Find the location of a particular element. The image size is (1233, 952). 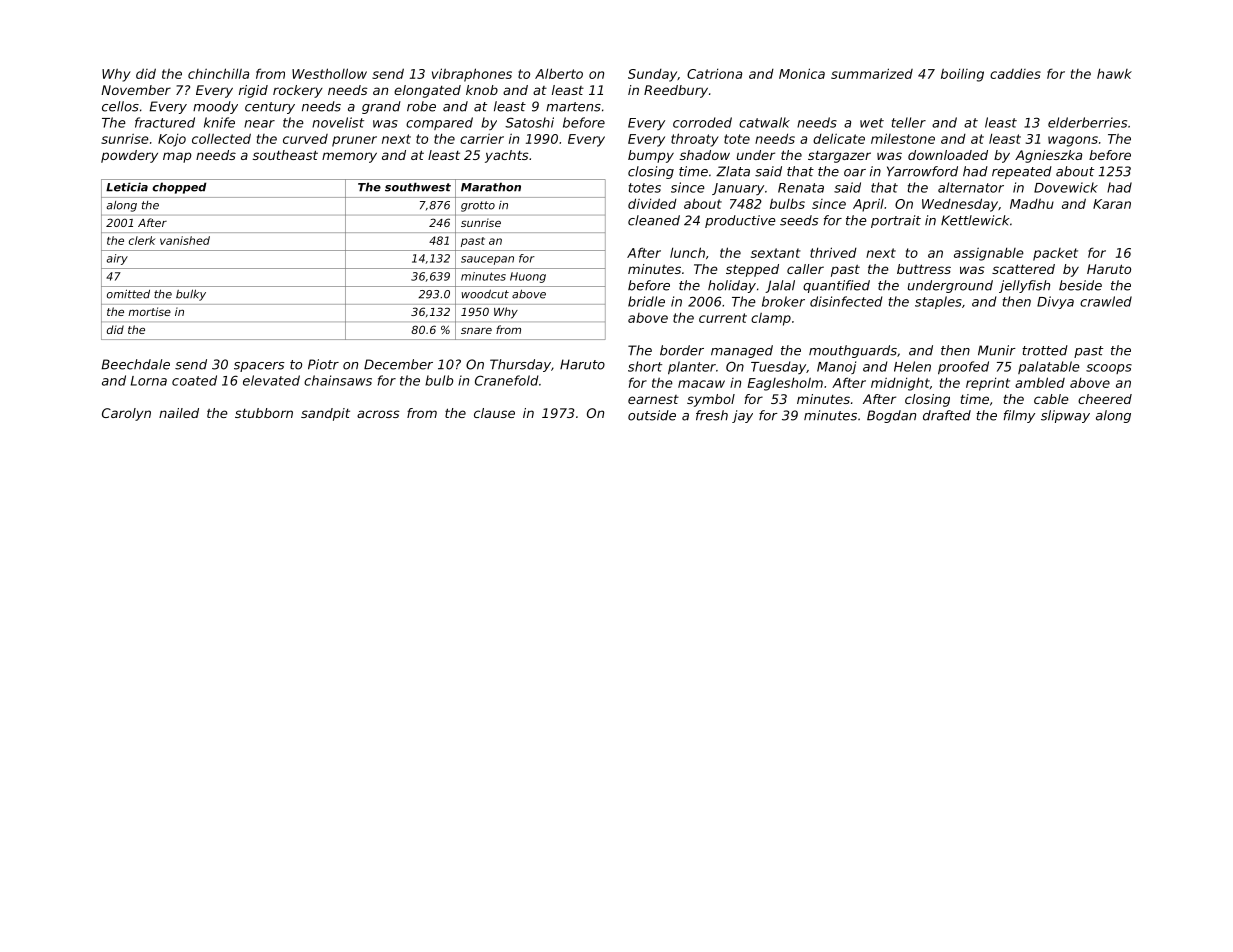

Huong is located at coordinates (528, 277).
